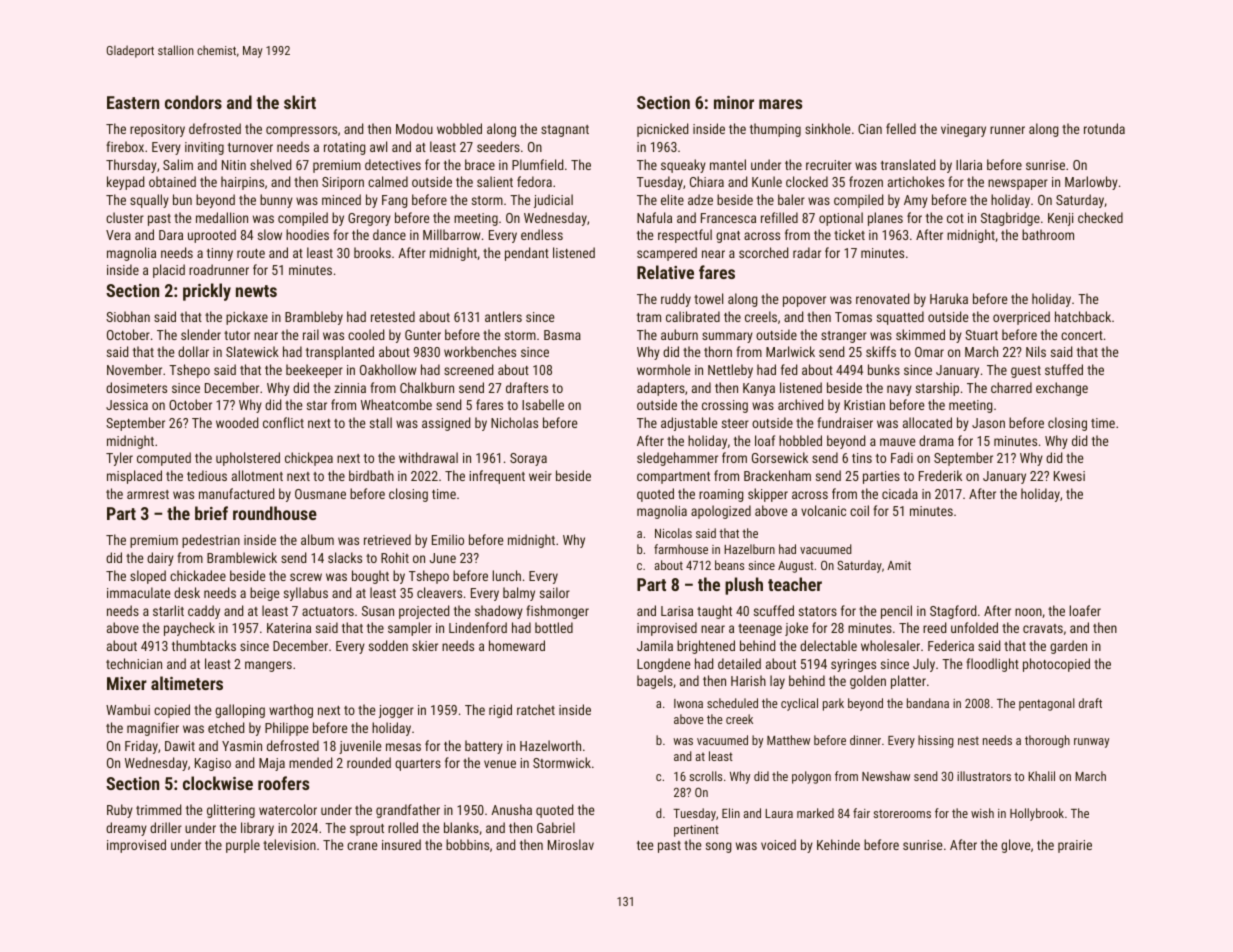  Describe the element at coordinates (721, 512) in the page. I see `apologized` at that location.
